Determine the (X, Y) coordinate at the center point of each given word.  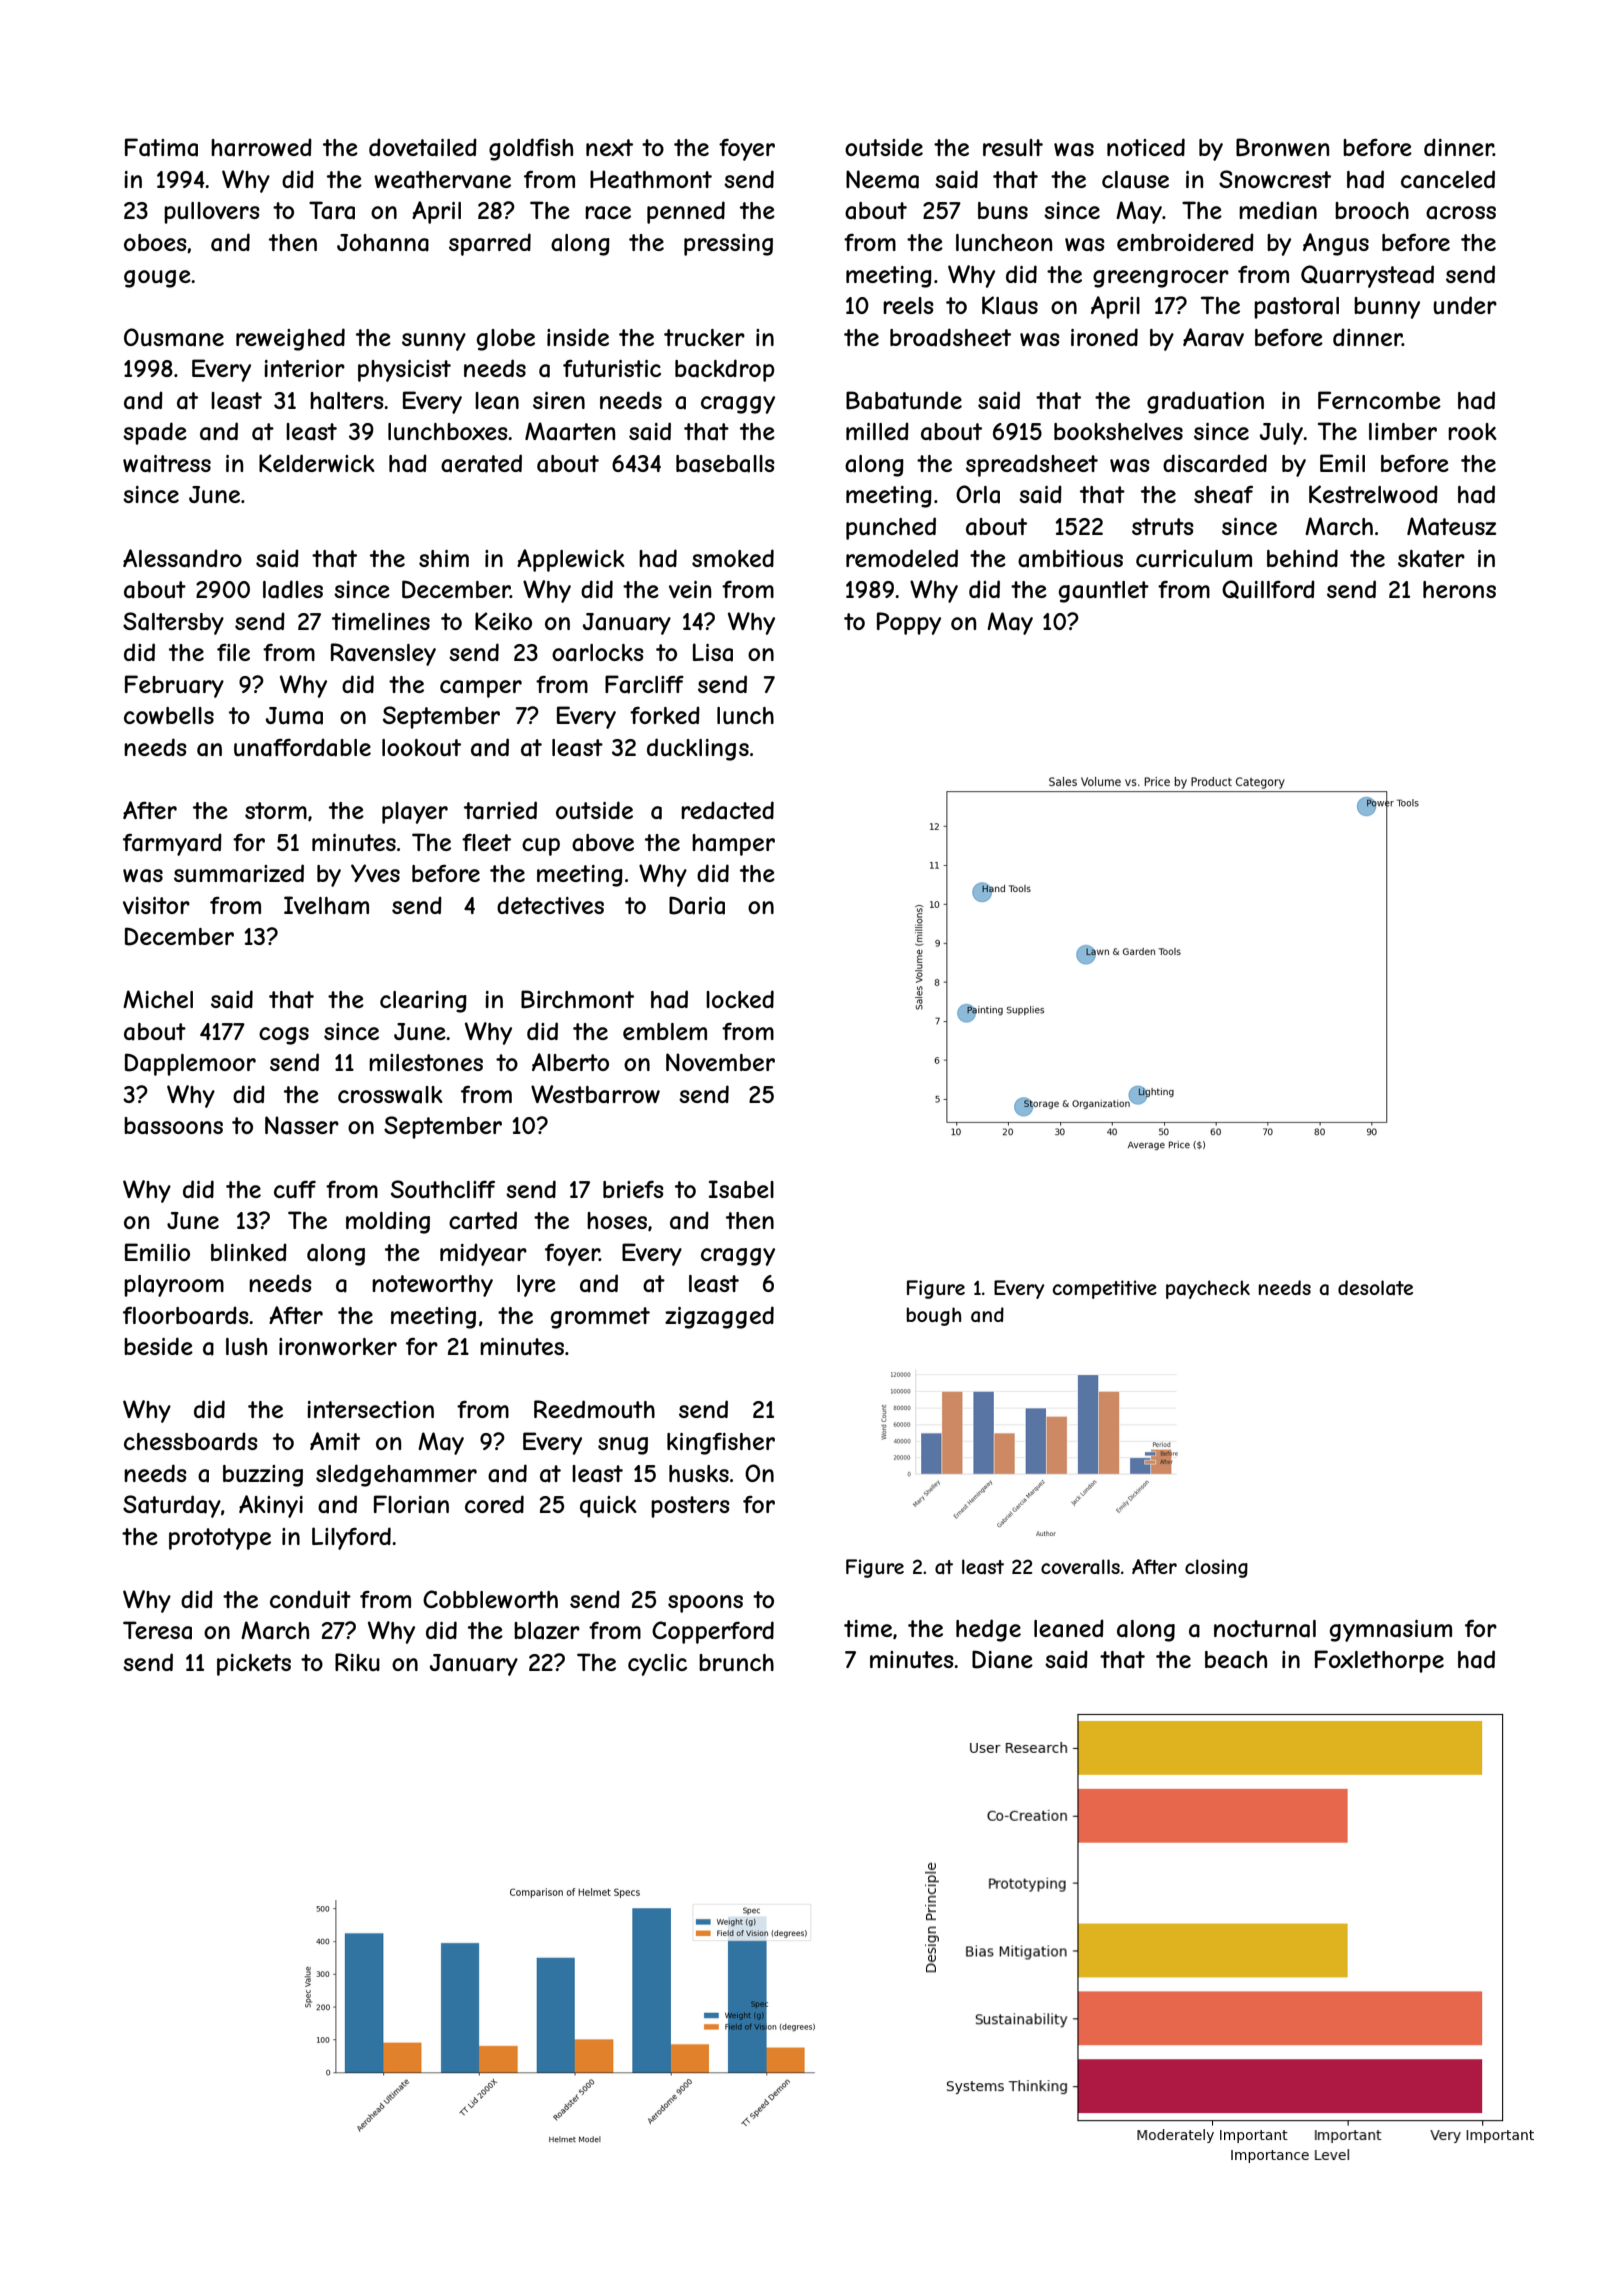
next (609, 147)
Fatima (161, 147)
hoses (617, 1220)
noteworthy (432, 1286)
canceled (1448, 179)
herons (1459, 589)
